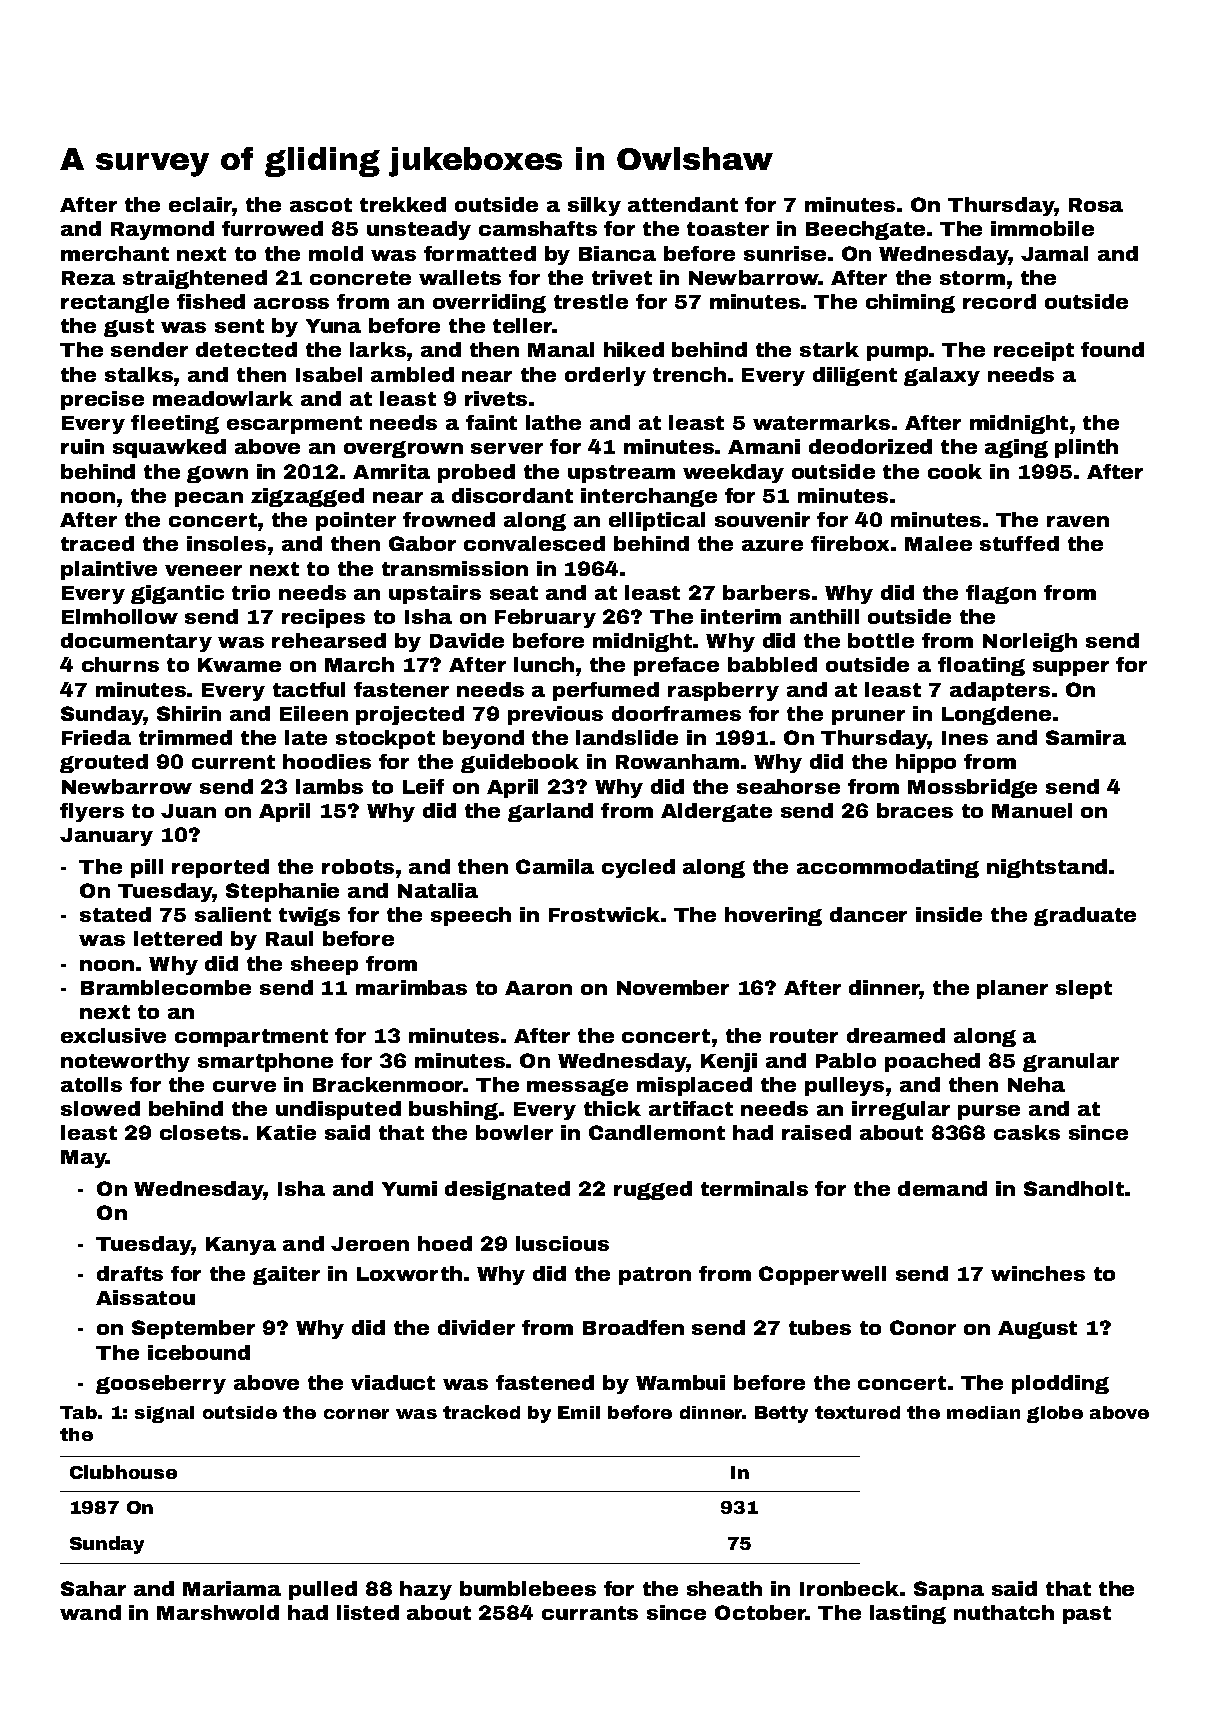  What do you see at coordinates (577, 1087) in the page?
I see `message` at bounding box center [577, 1087].
